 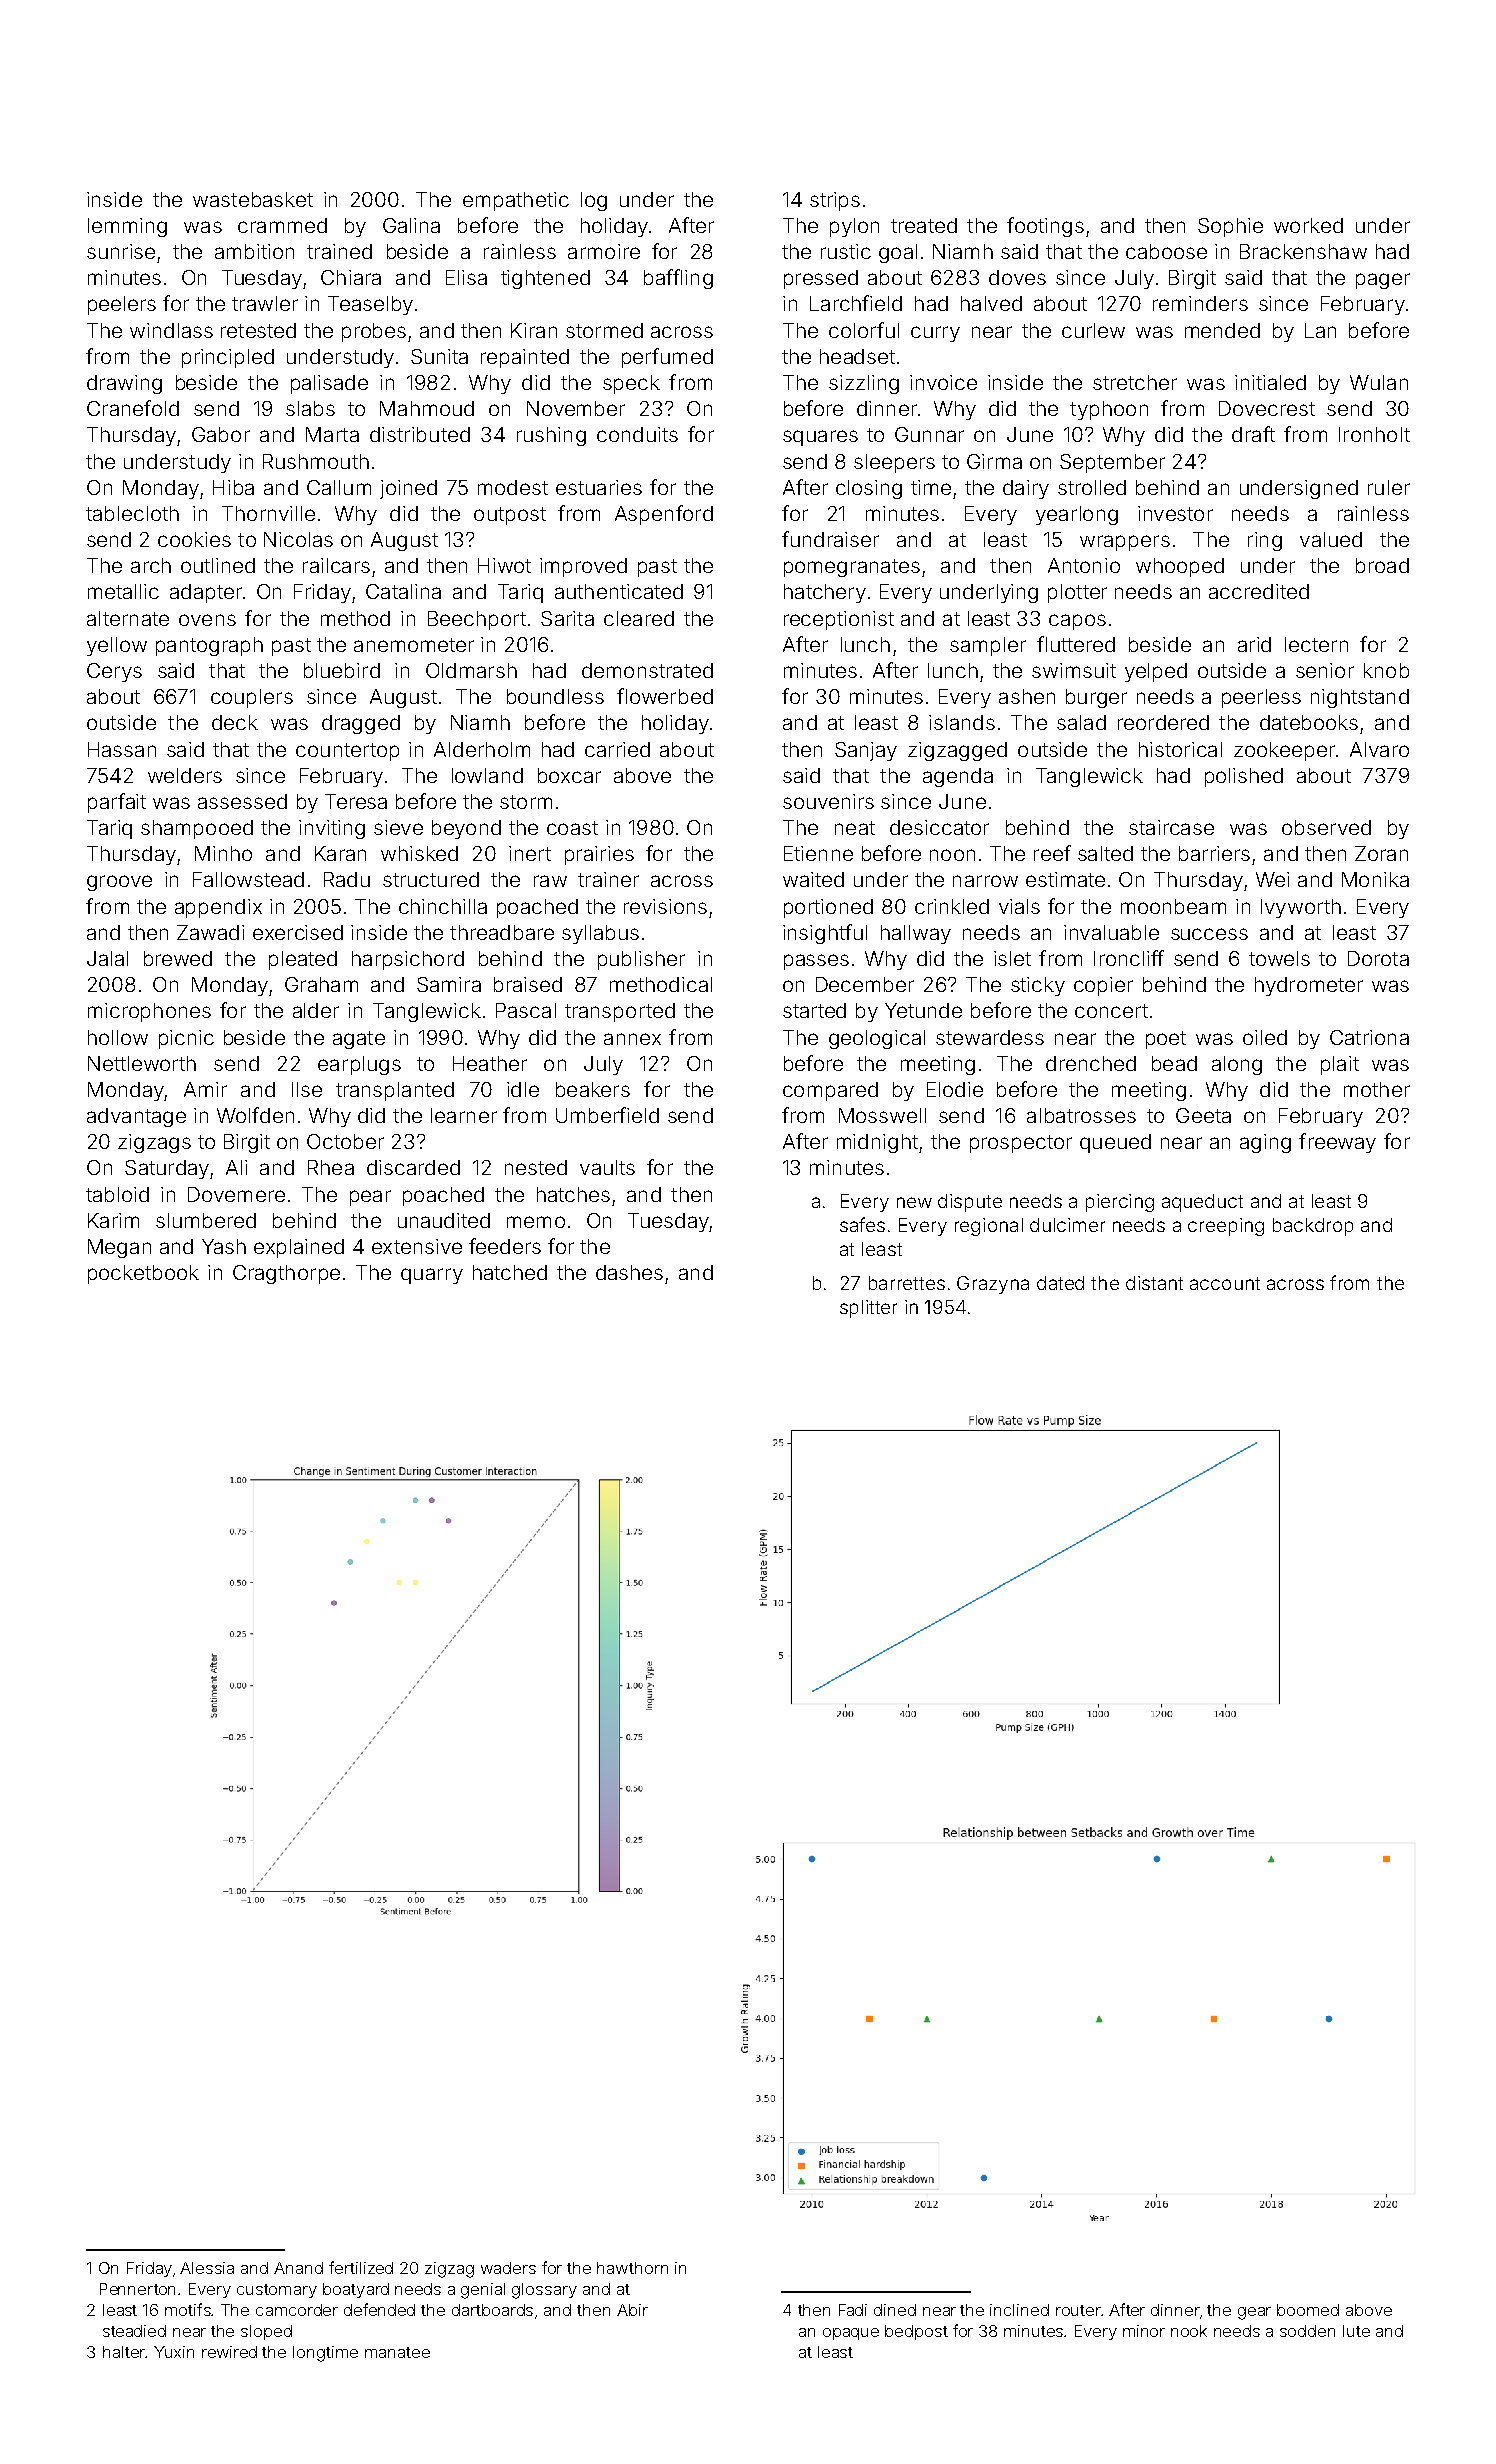 I want to click on sampler, so click(x=988, y=646).
